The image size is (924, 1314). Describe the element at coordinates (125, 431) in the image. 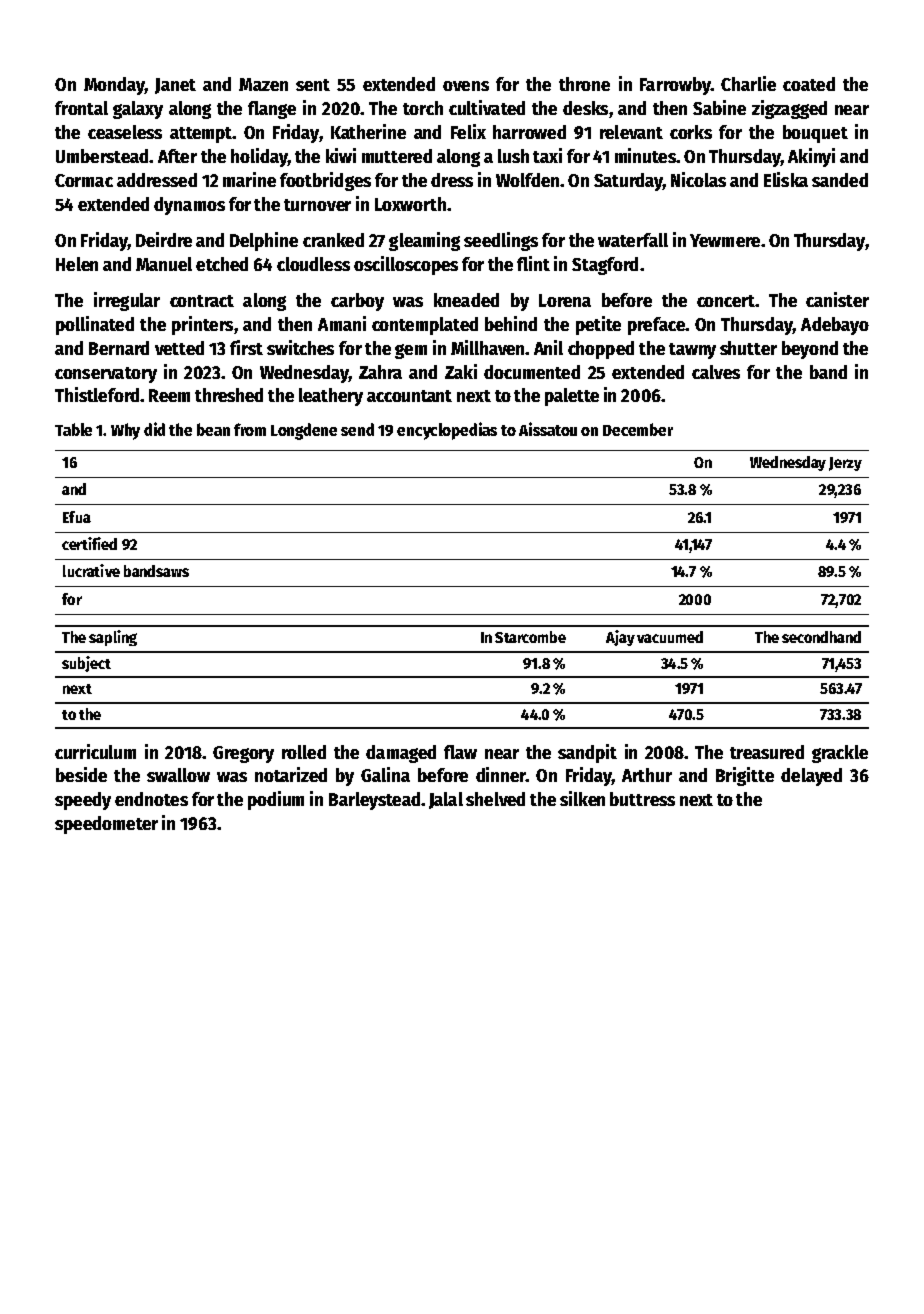

I see `Why` at that location.
